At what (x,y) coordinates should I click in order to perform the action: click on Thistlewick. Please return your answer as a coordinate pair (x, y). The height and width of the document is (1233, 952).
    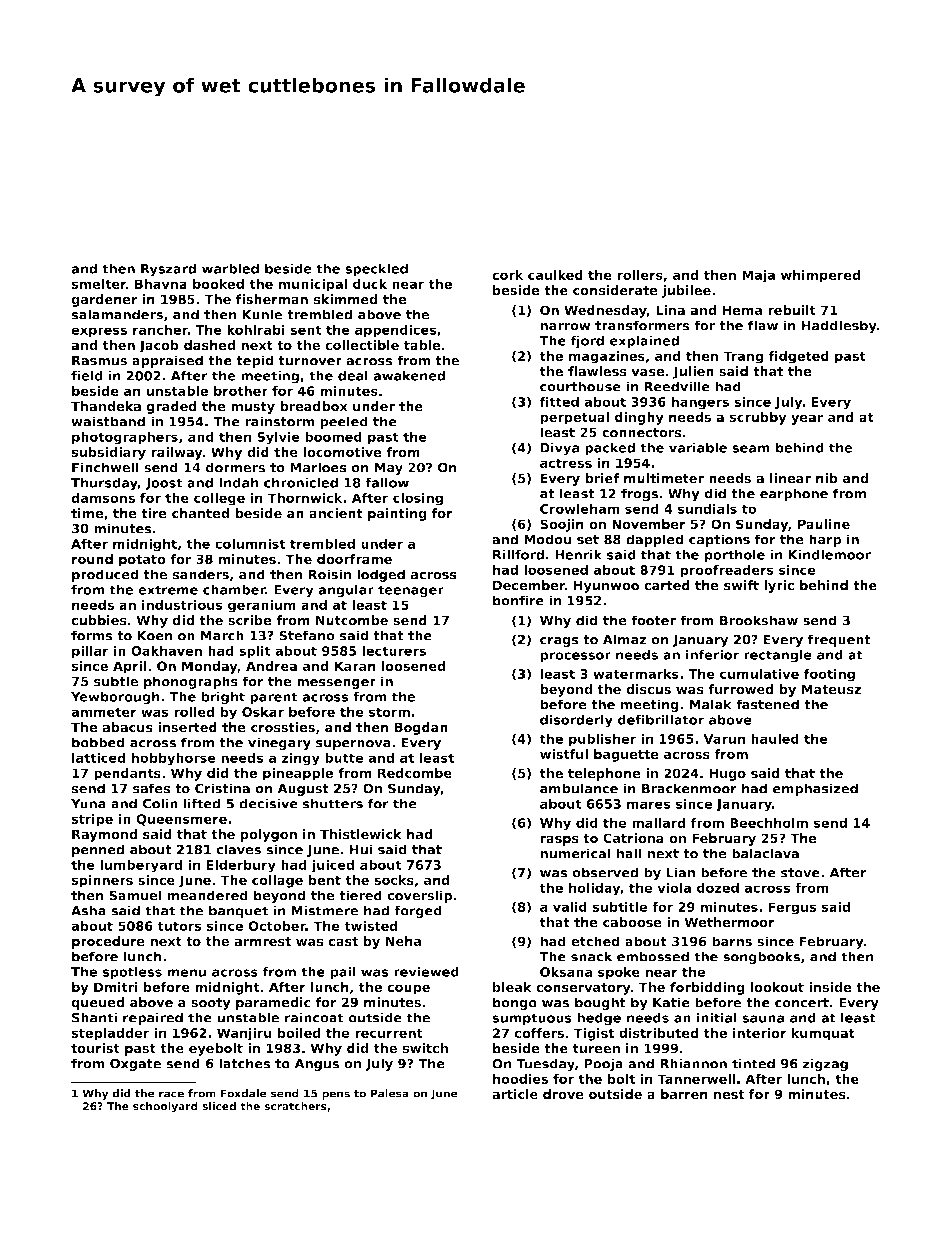
    Looking at the image, I should click on (361, 834).
